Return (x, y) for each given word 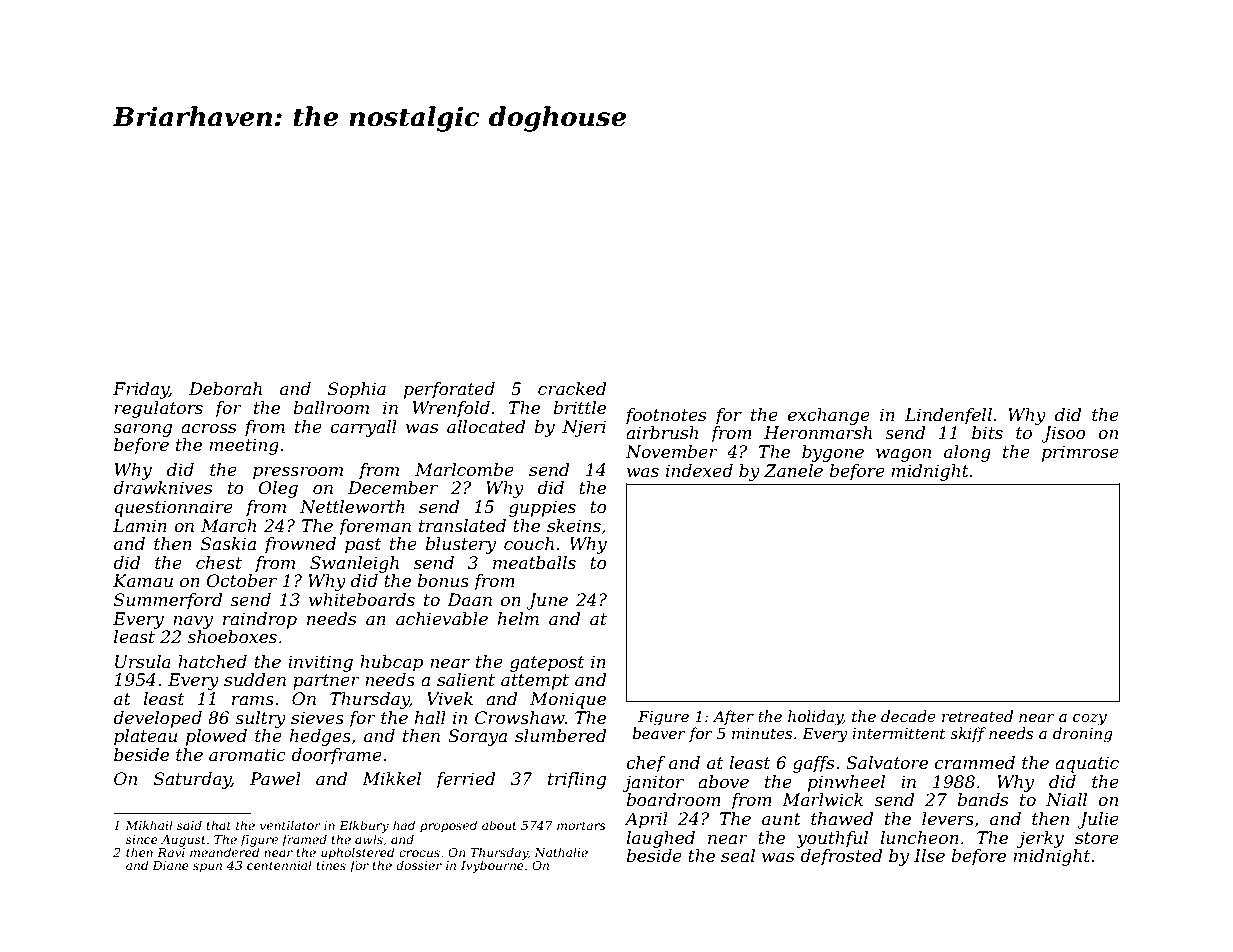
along (967, 453)
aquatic (1087, 764)
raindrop (260, 620)
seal (738, 856)
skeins (574, 526)
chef (646, 764)
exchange (829, 416)
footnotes (665, 416)
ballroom (331, 408)
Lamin (140, 525)
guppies (542, 508)
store (1097, 838)
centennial (279, 865)
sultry (260, 719)
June (547, 601)
